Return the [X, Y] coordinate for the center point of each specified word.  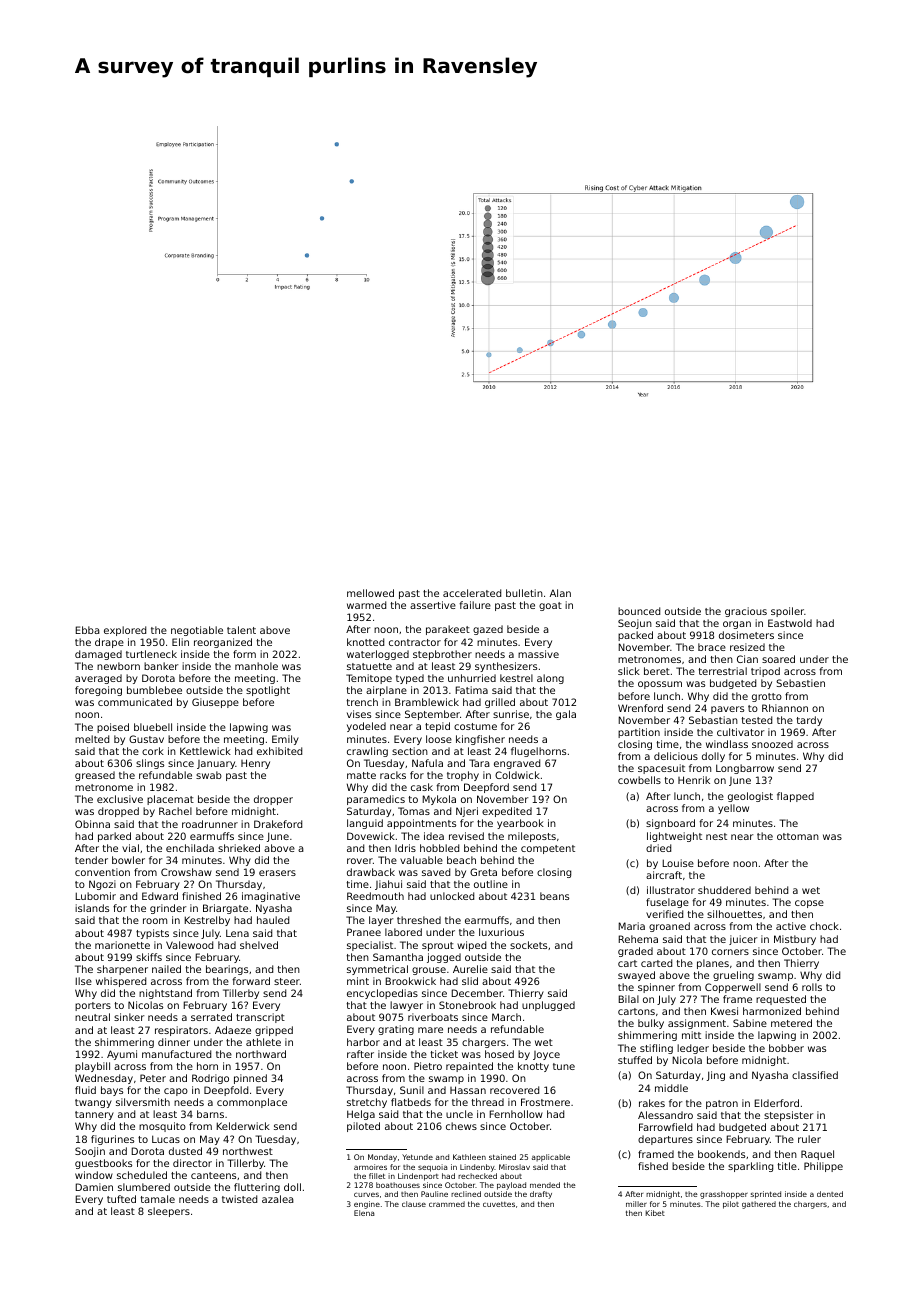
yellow [733, 809]
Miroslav [514, 1167]
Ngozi [102, 885]
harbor [363, 1042]
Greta [483, 872]
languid [365, 824]
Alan [560, 593]
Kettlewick [205, 751]
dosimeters [746, 635]
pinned [250, 1079]
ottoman [798, 836]
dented [830, 1194]
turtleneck [151, 654]
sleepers [169, 1212]
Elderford [776, 1103]
